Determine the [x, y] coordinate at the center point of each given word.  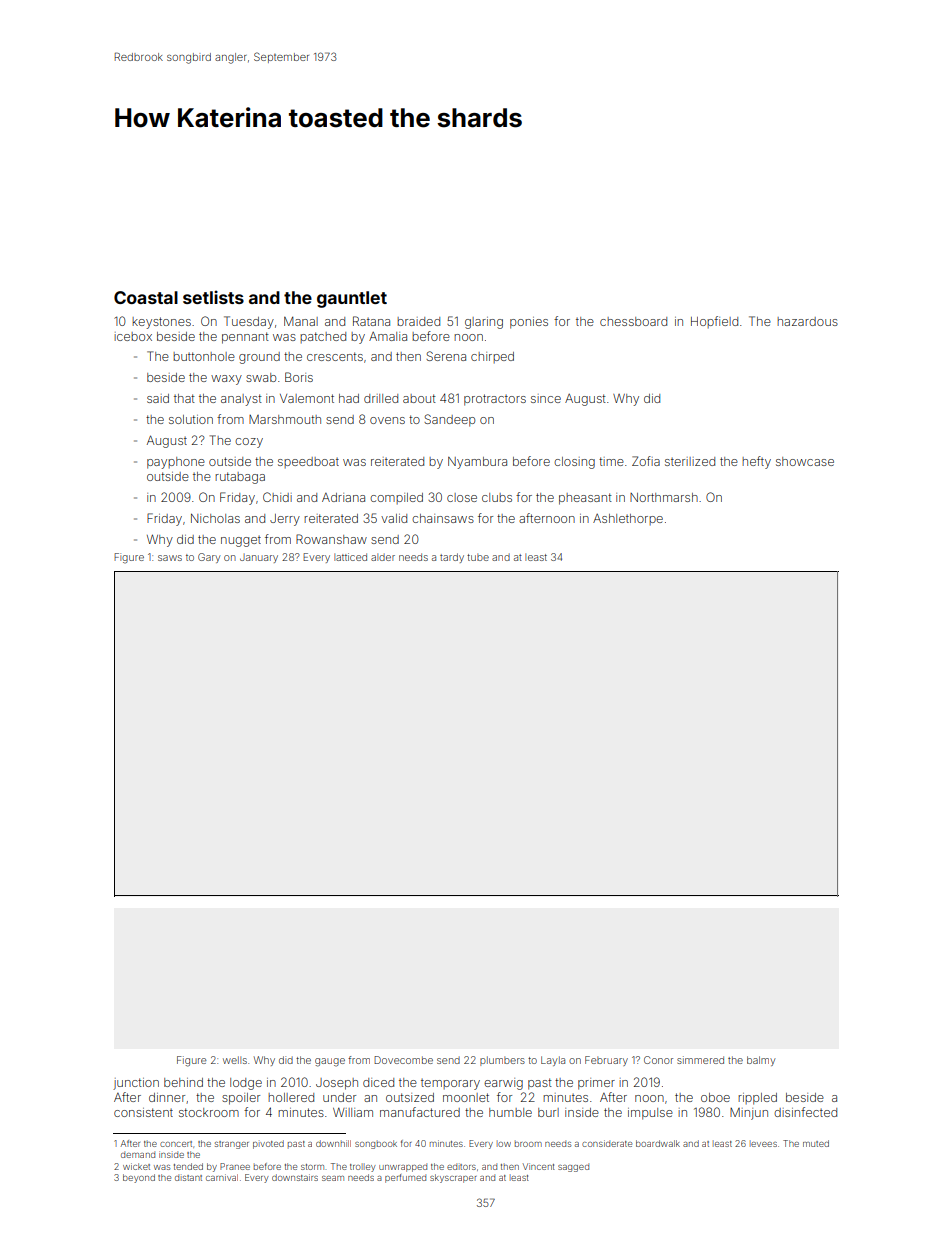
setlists [213, 297]
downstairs [295, 1177]
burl [548, 1112]
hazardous [807, 321]
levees [763, 1144]
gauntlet [352, 299]
